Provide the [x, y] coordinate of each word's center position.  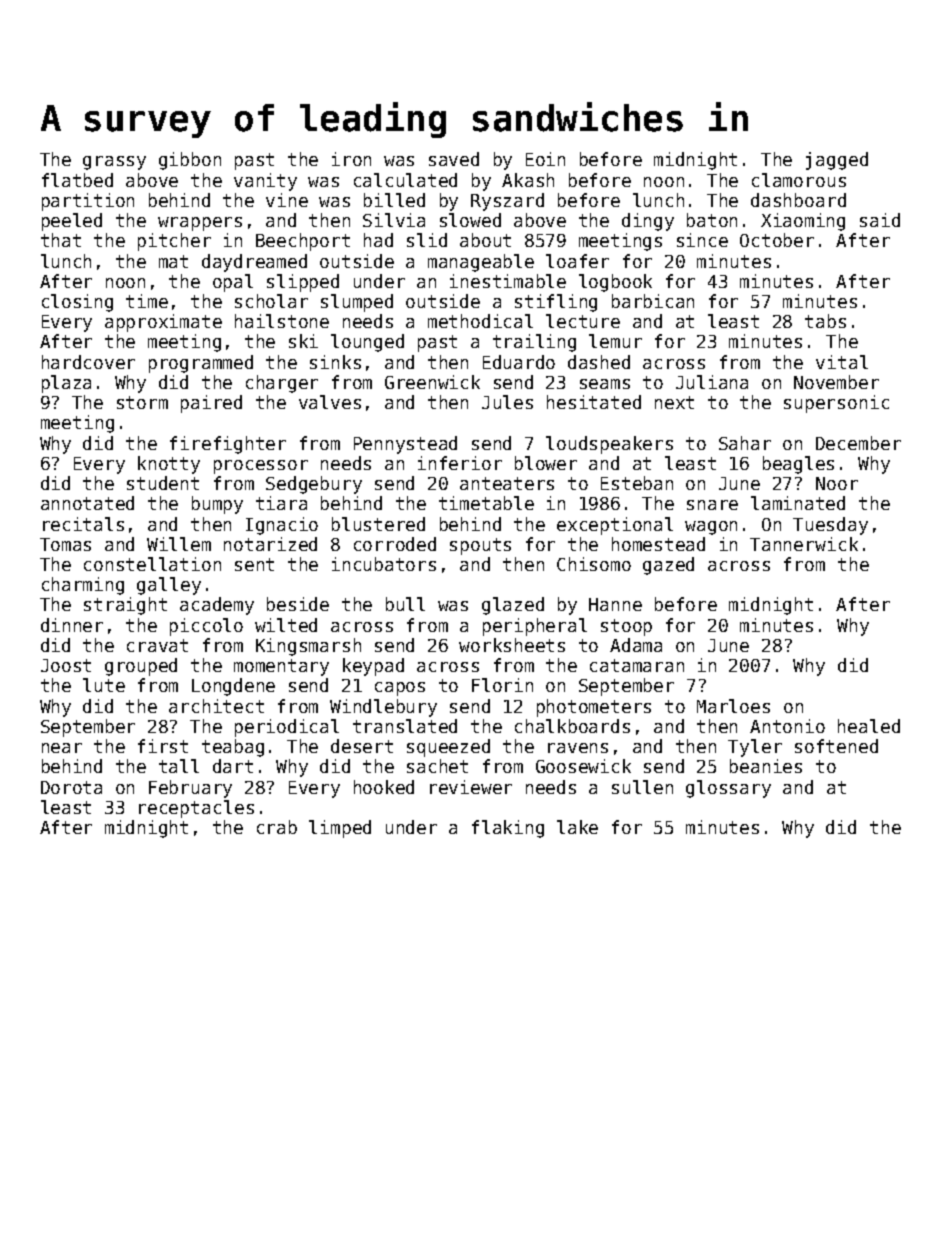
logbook [615, 283]
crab [277, 827]
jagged [837, 161]
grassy [114, 163]
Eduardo [519, 362]
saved [454, 159]
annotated [87, 503]
